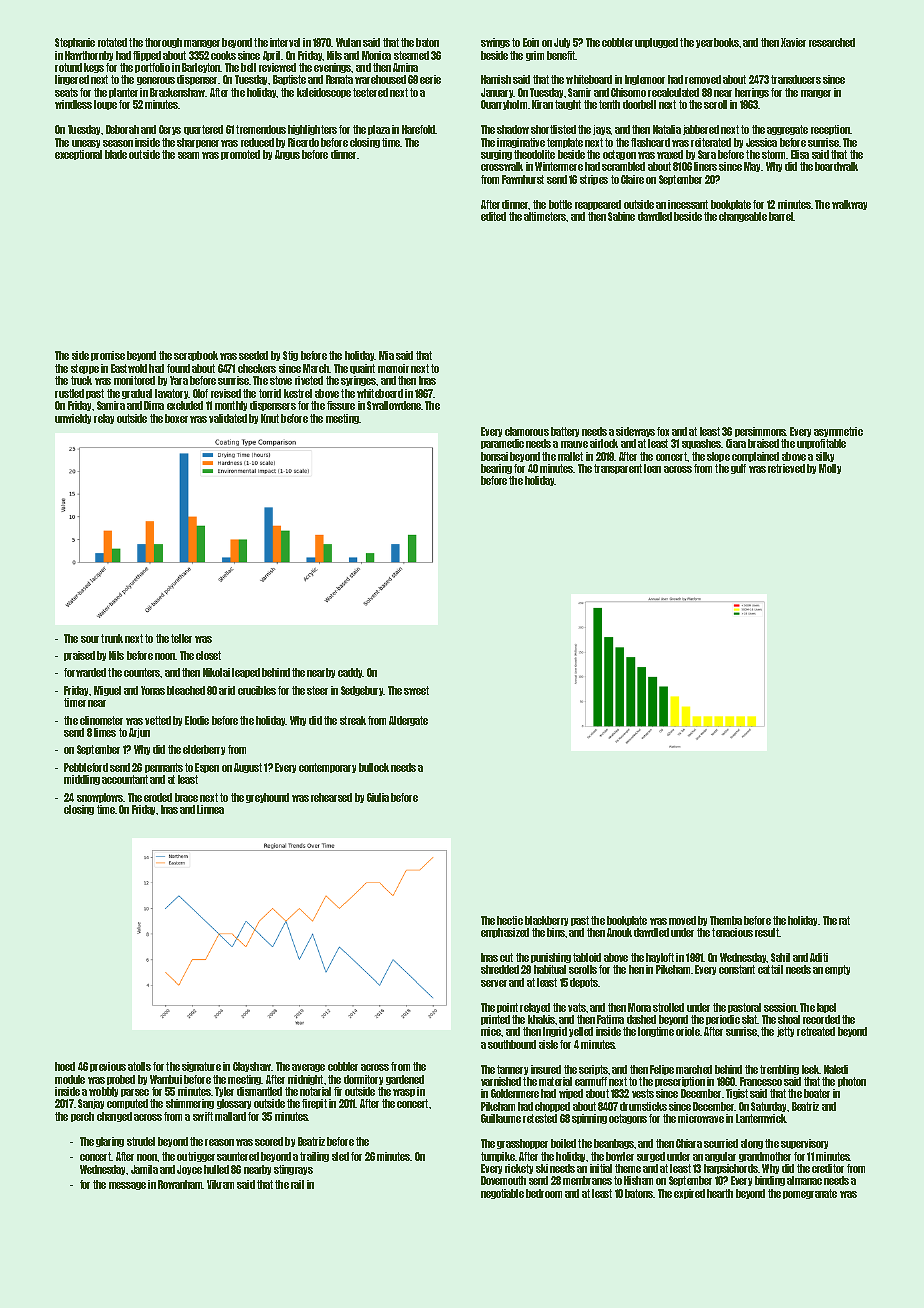  Describe the element at coordinates (832, 42) in the document. I see `researched` at that location.
